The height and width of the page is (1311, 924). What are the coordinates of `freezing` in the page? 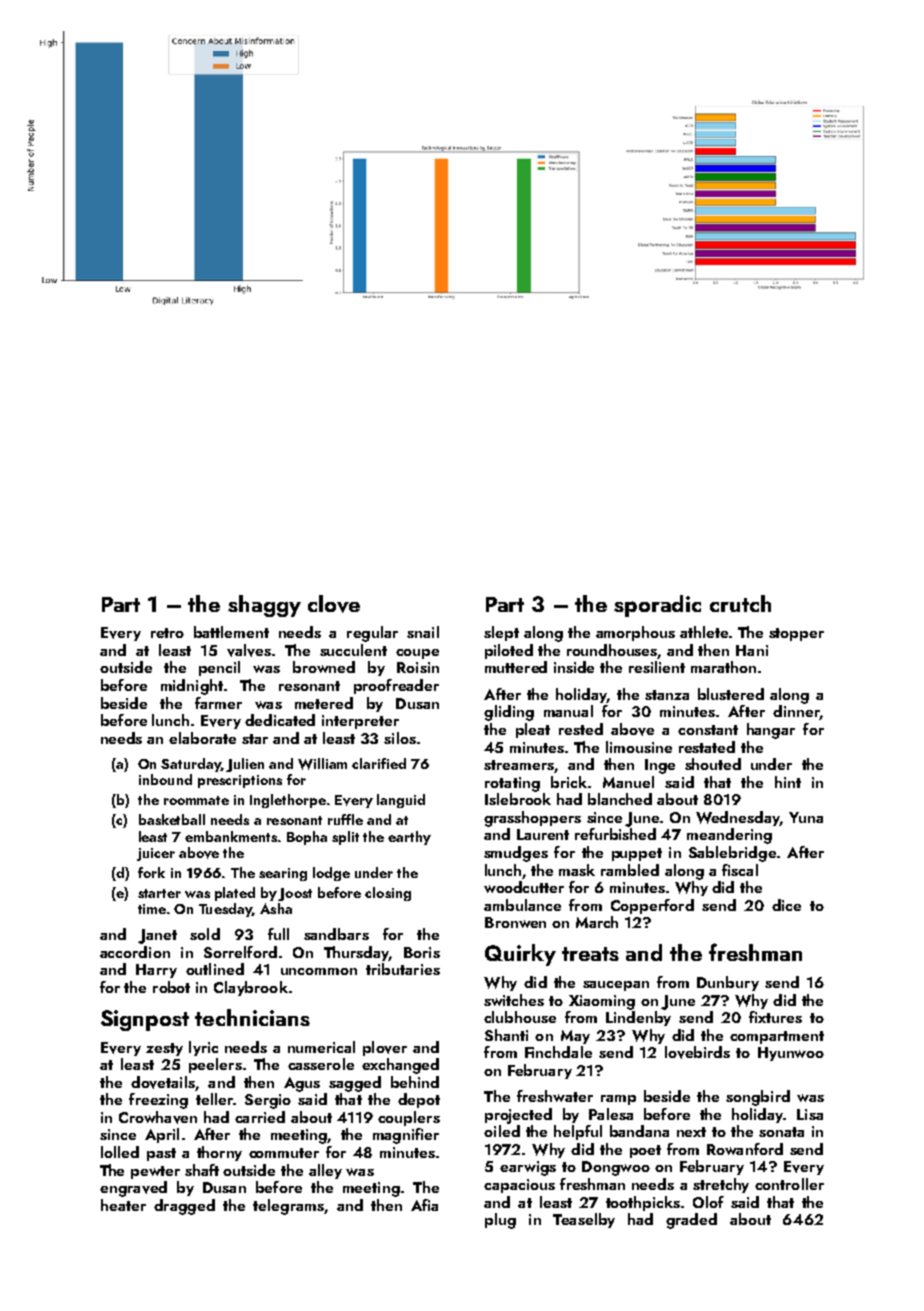 It's located at (158, 1101).
